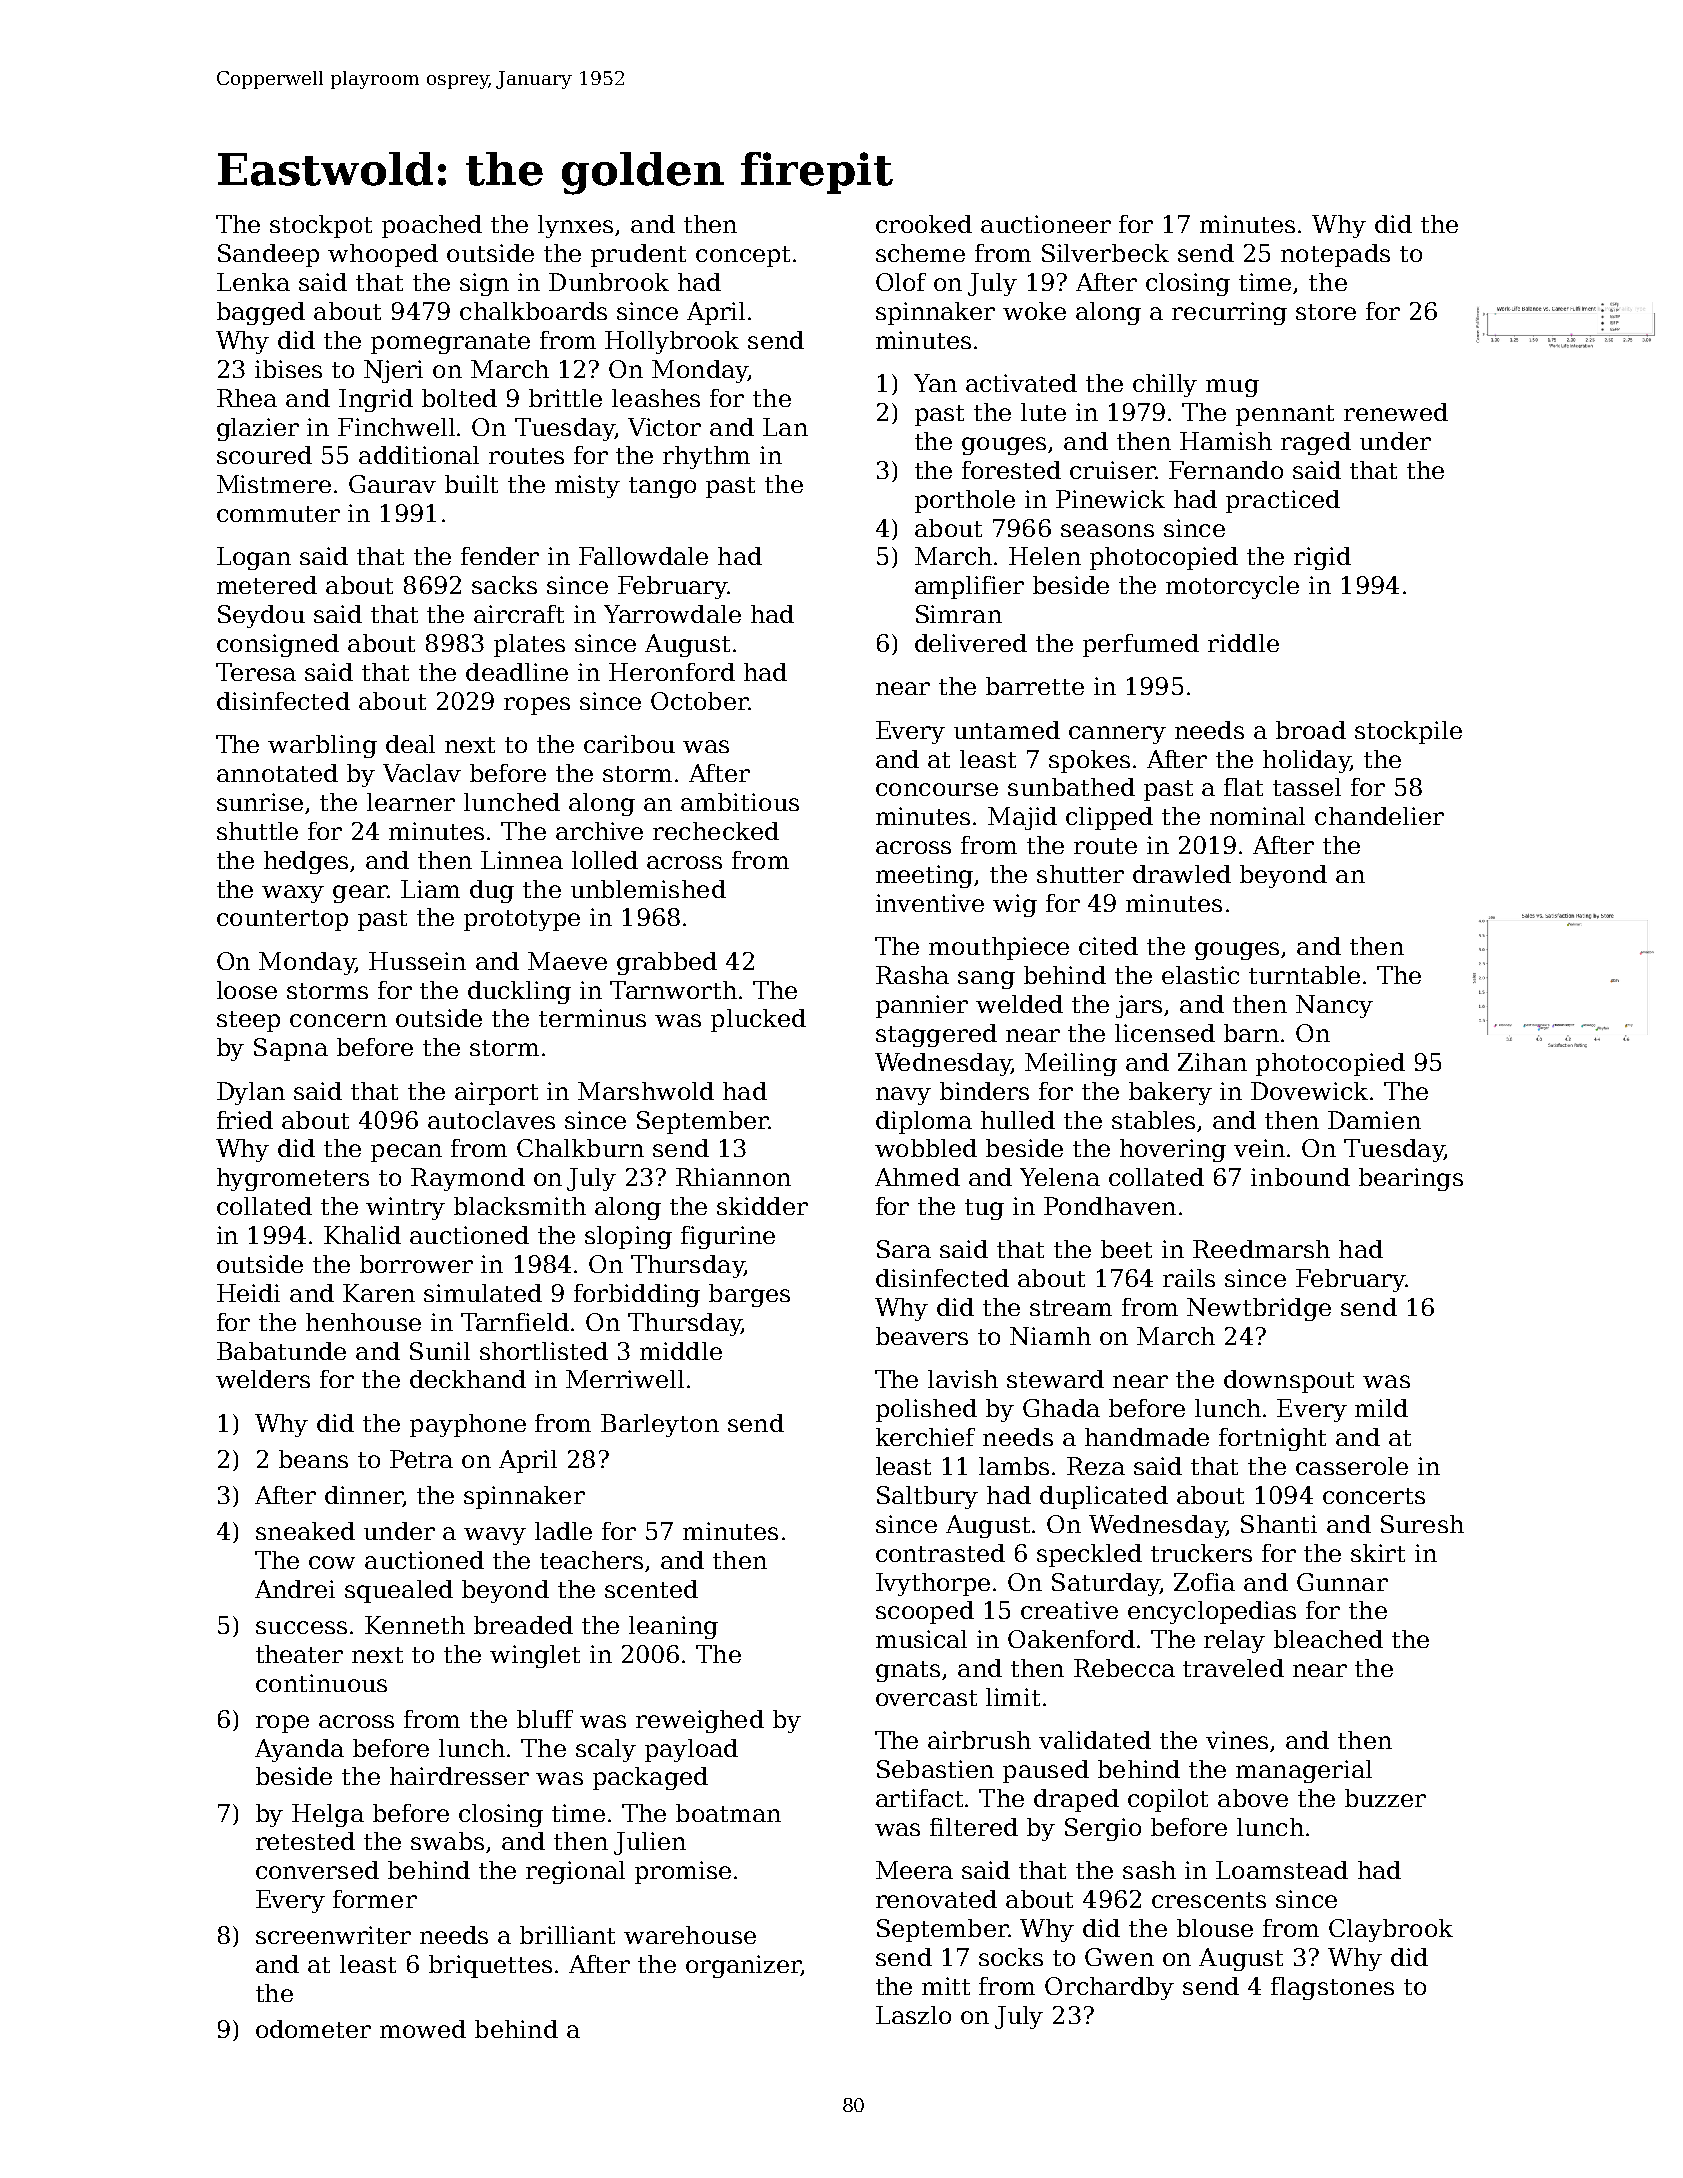 Image resolution: width=1683 pixels, height=2178 pixels. Describe the element at coordinates (277, 773) in the screenshot. I see `annotated` at that location.
